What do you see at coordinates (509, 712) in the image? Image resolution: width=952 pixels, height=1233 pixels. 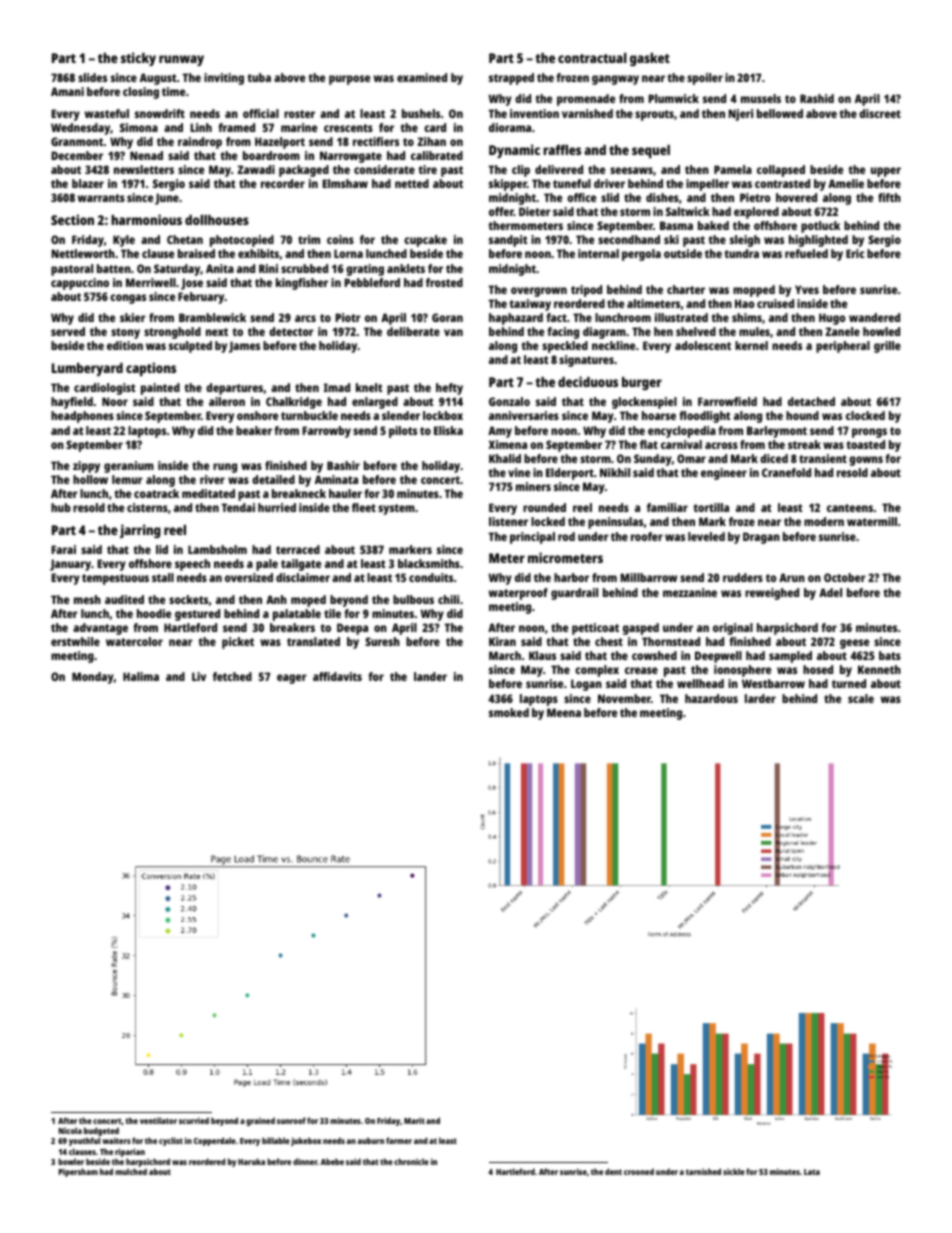 I see `smoked` at bounding box center [509, 712].
